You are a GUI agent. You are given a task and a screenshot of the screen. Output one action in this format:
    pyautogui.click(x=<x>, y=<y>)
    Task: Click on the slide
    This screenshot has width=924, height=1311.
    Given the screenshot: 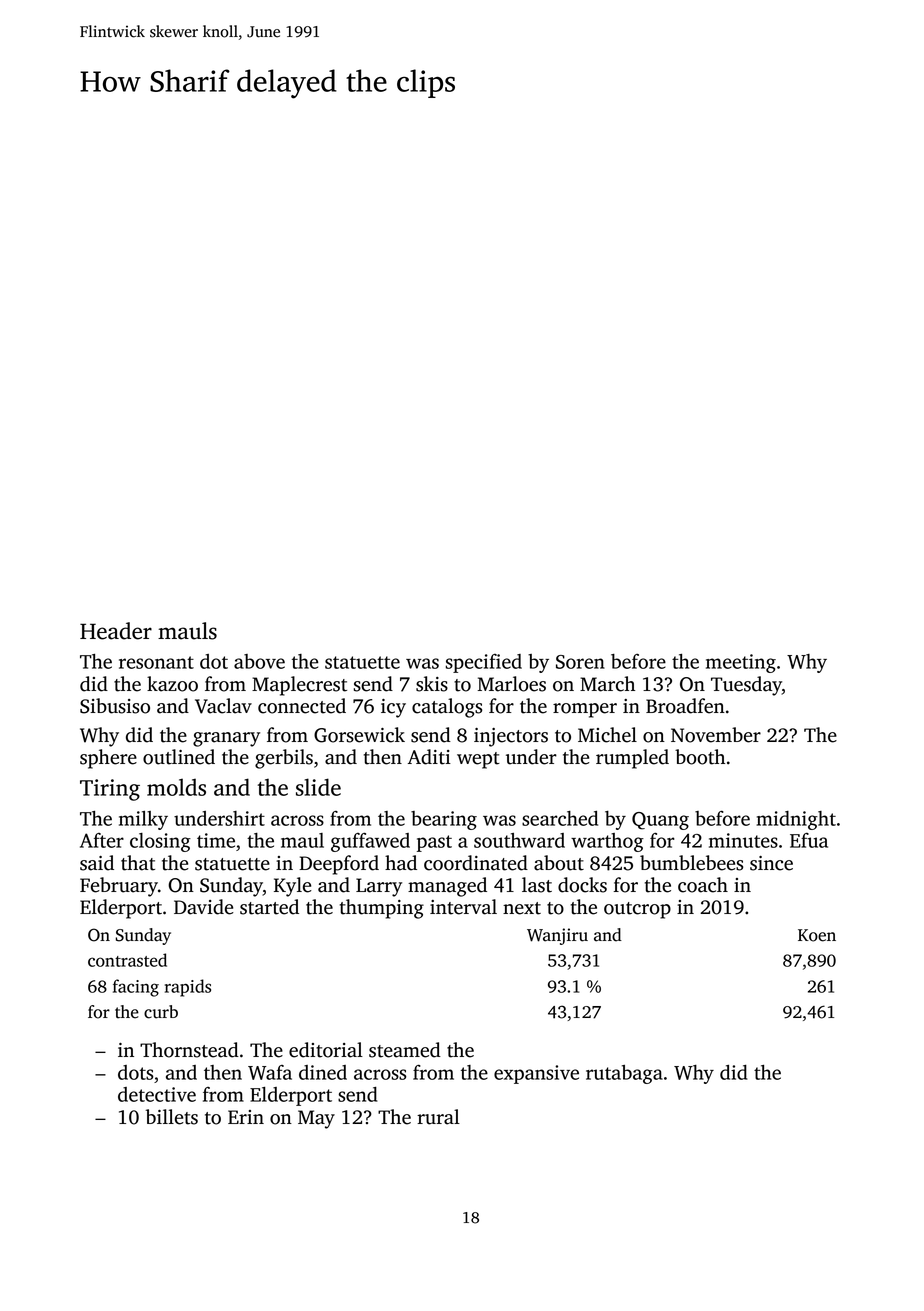 What is the action you would take?
    pyautogui.click(x=318, y=787)
